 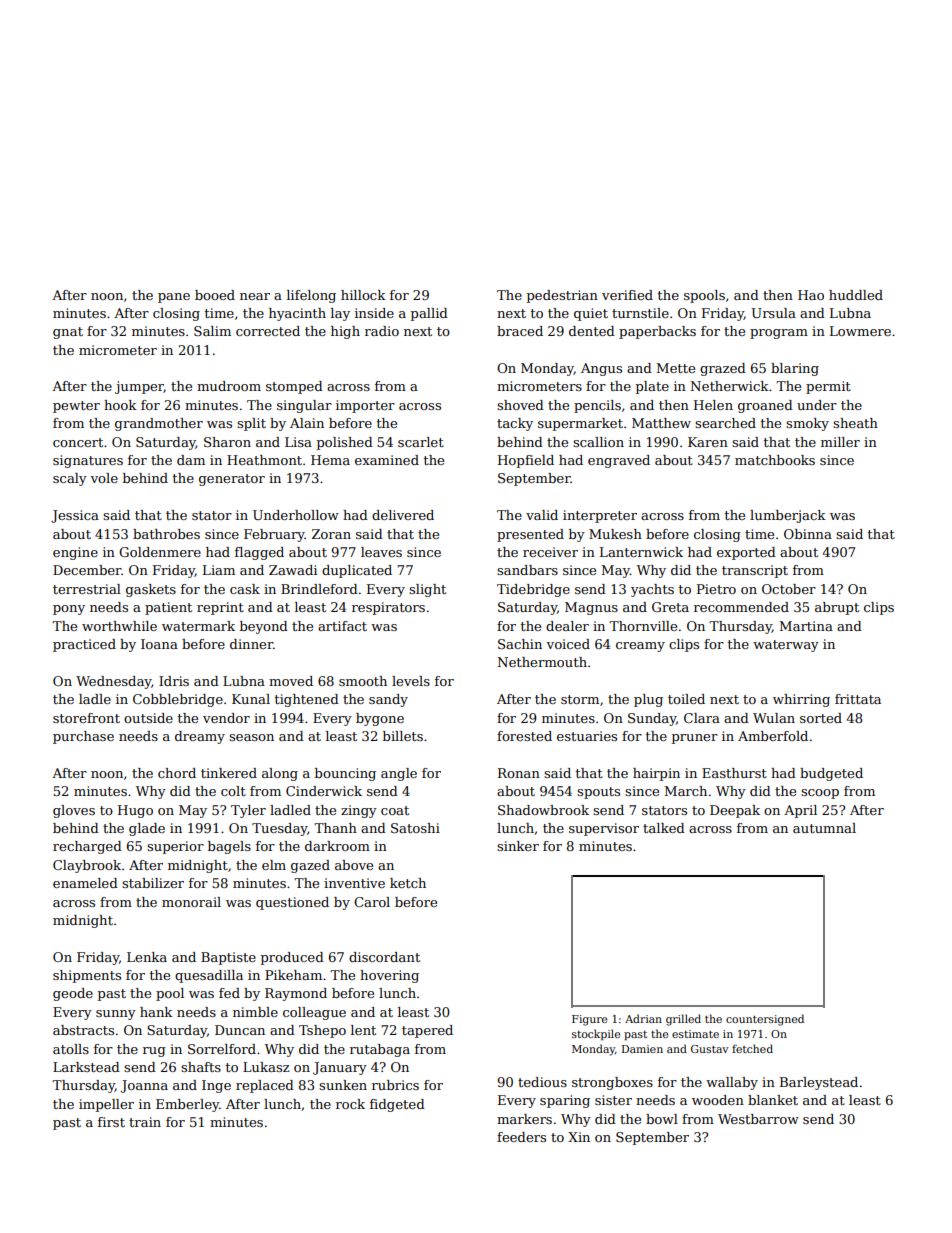 I want to click on grandmother, so click(x=159, y=424).
